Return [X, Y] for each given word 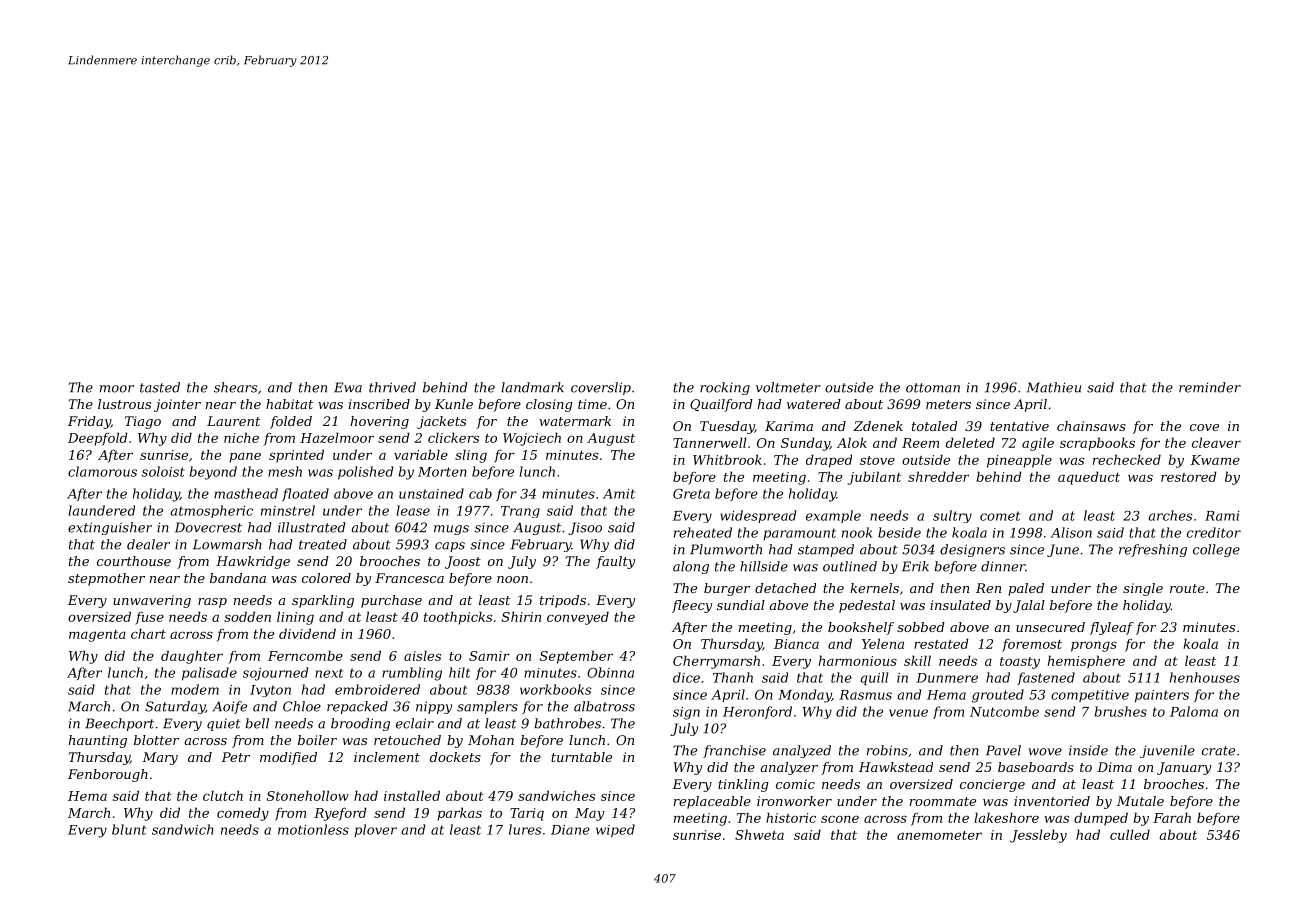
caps [450, 547]
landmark [532, 387]
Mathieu [1053, 387]
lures [525, 829]
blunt [129, 829]
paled [1026, 589]
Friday [89, 422]
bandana [238, 578]
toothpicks [458, 618]
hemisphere [1086, 662]
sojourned [275, 674]
